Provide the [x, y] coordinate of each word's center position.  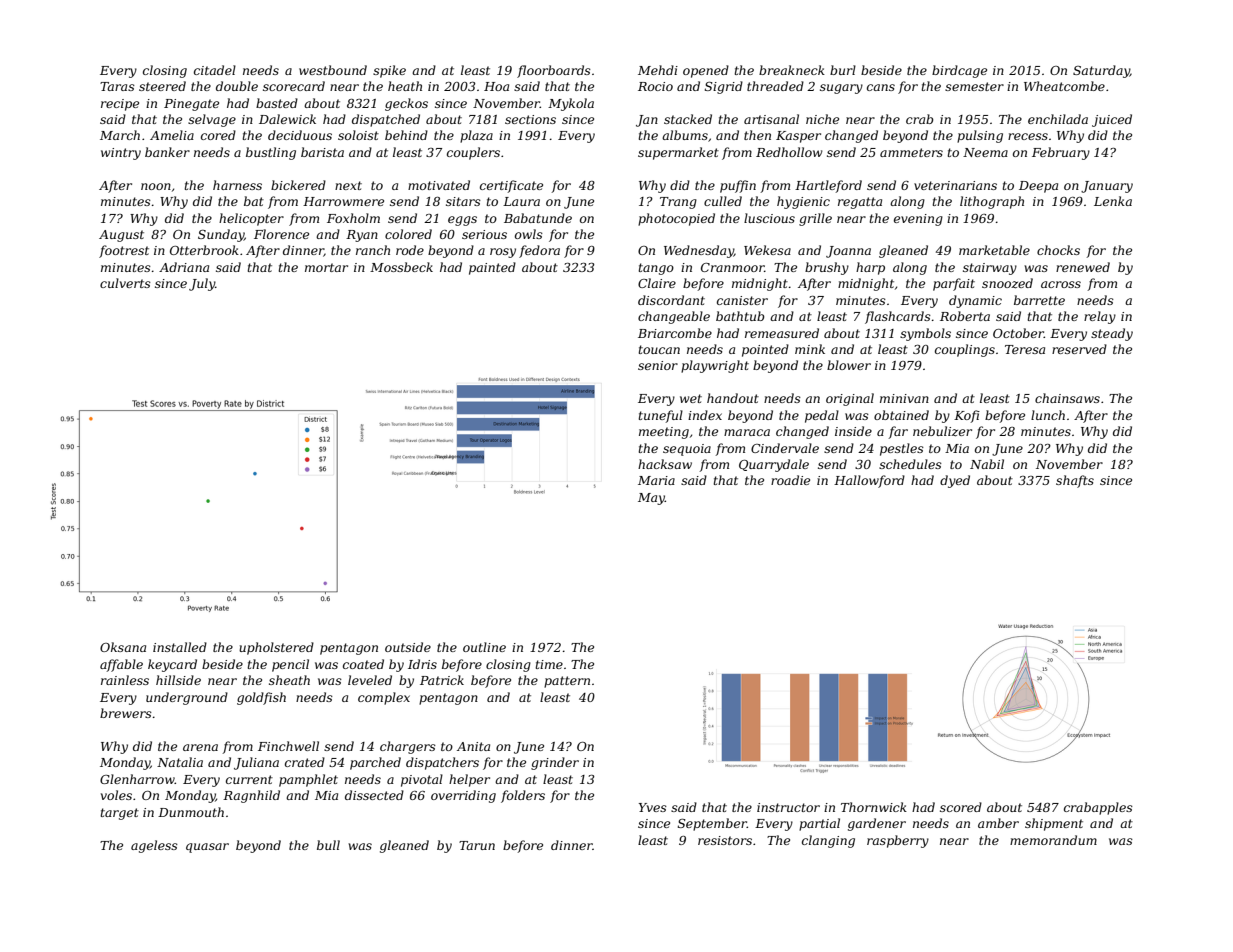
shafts [1075, 481]
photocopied [676, 219]
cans [881, 87]
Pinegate [191, 105]
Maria [656, 480]
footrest [124, 251]
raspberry [898, 841]
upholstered [276, 648]
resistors [725, 840]
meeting [664, 433]
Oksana [123, 647]
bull [328, 845]
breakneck [792, 70]
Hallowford [869, 481]
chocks [1058, 250]
